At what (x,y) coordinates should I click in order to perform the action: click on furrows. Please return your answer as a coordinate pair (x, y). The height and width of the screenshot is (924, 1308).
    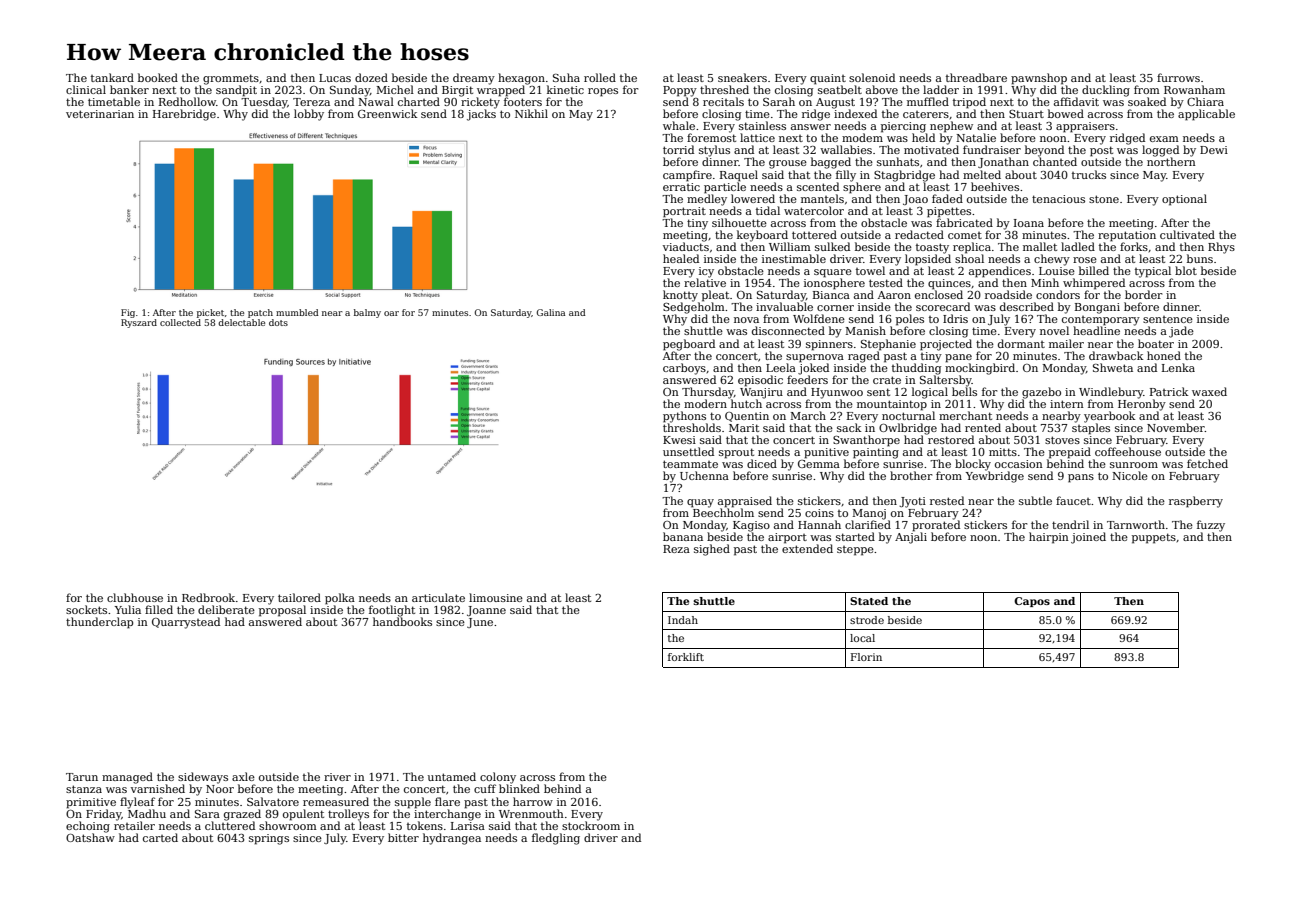
    Looking at the image, I should click on (1178, 77).
